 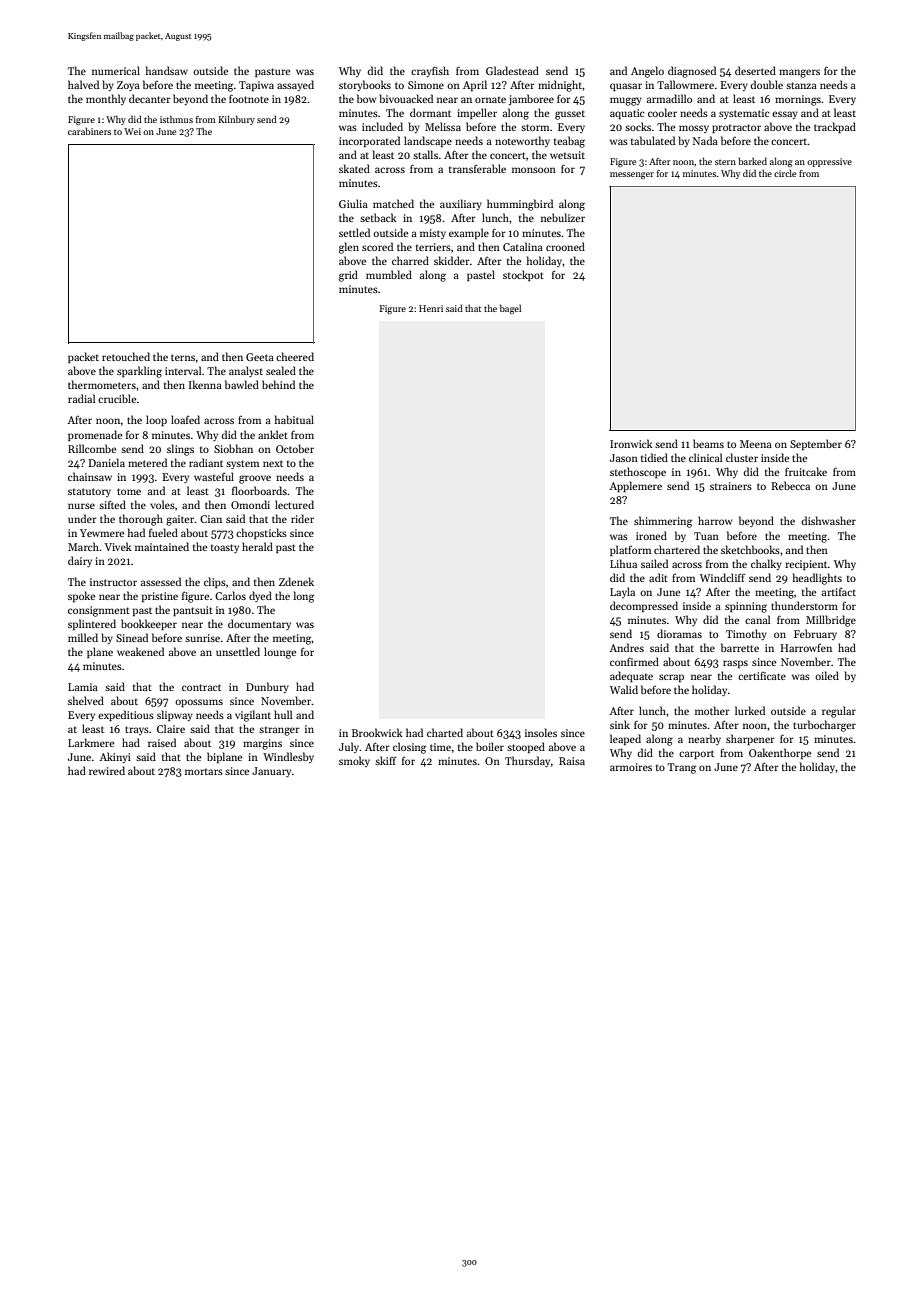 What do you see at coordinates (107, 462) in the document?
I see `Daniela` at bounding box center [107, 462].
